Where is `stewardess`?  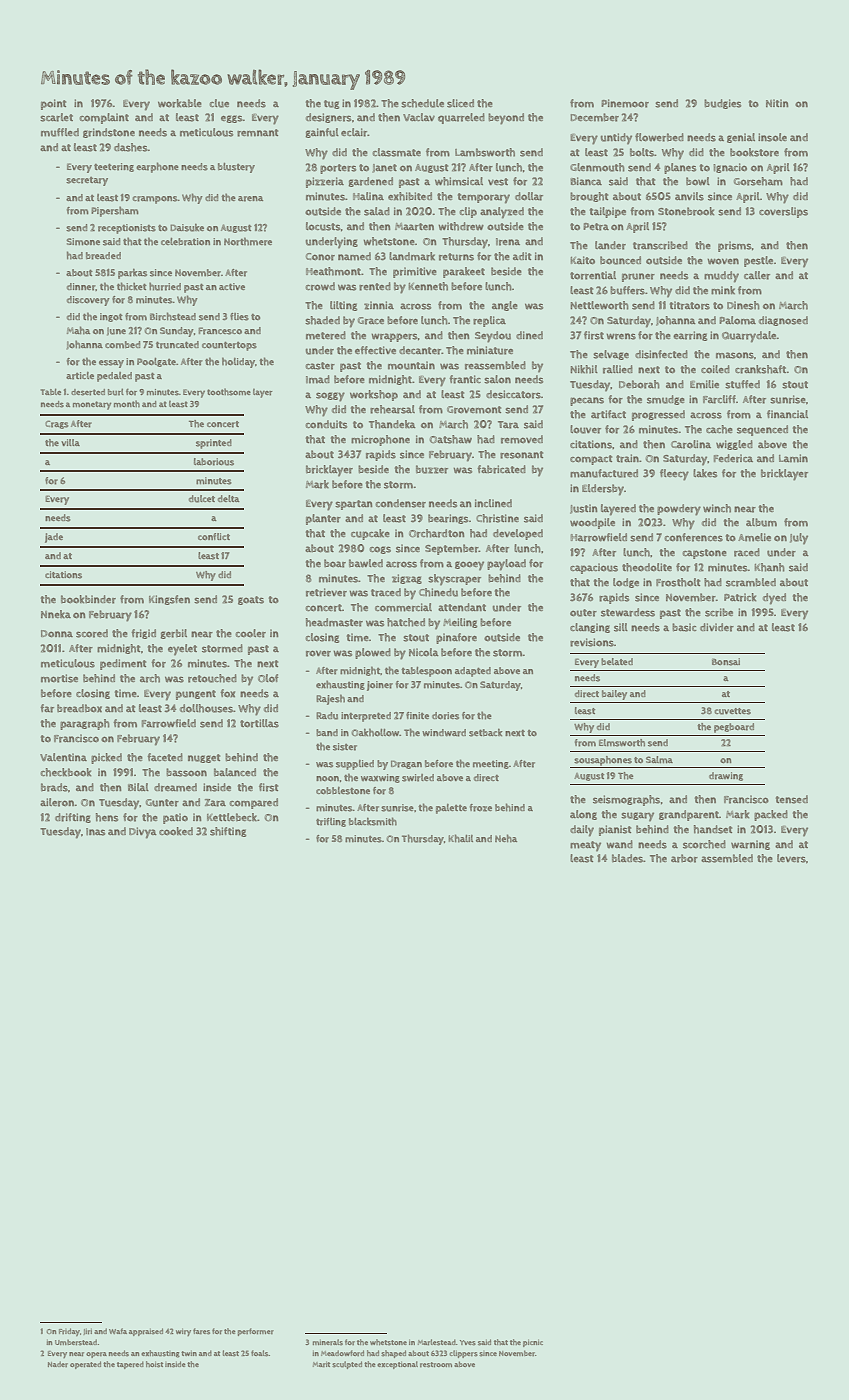 stewardess is located at coordinates (628, 612).
